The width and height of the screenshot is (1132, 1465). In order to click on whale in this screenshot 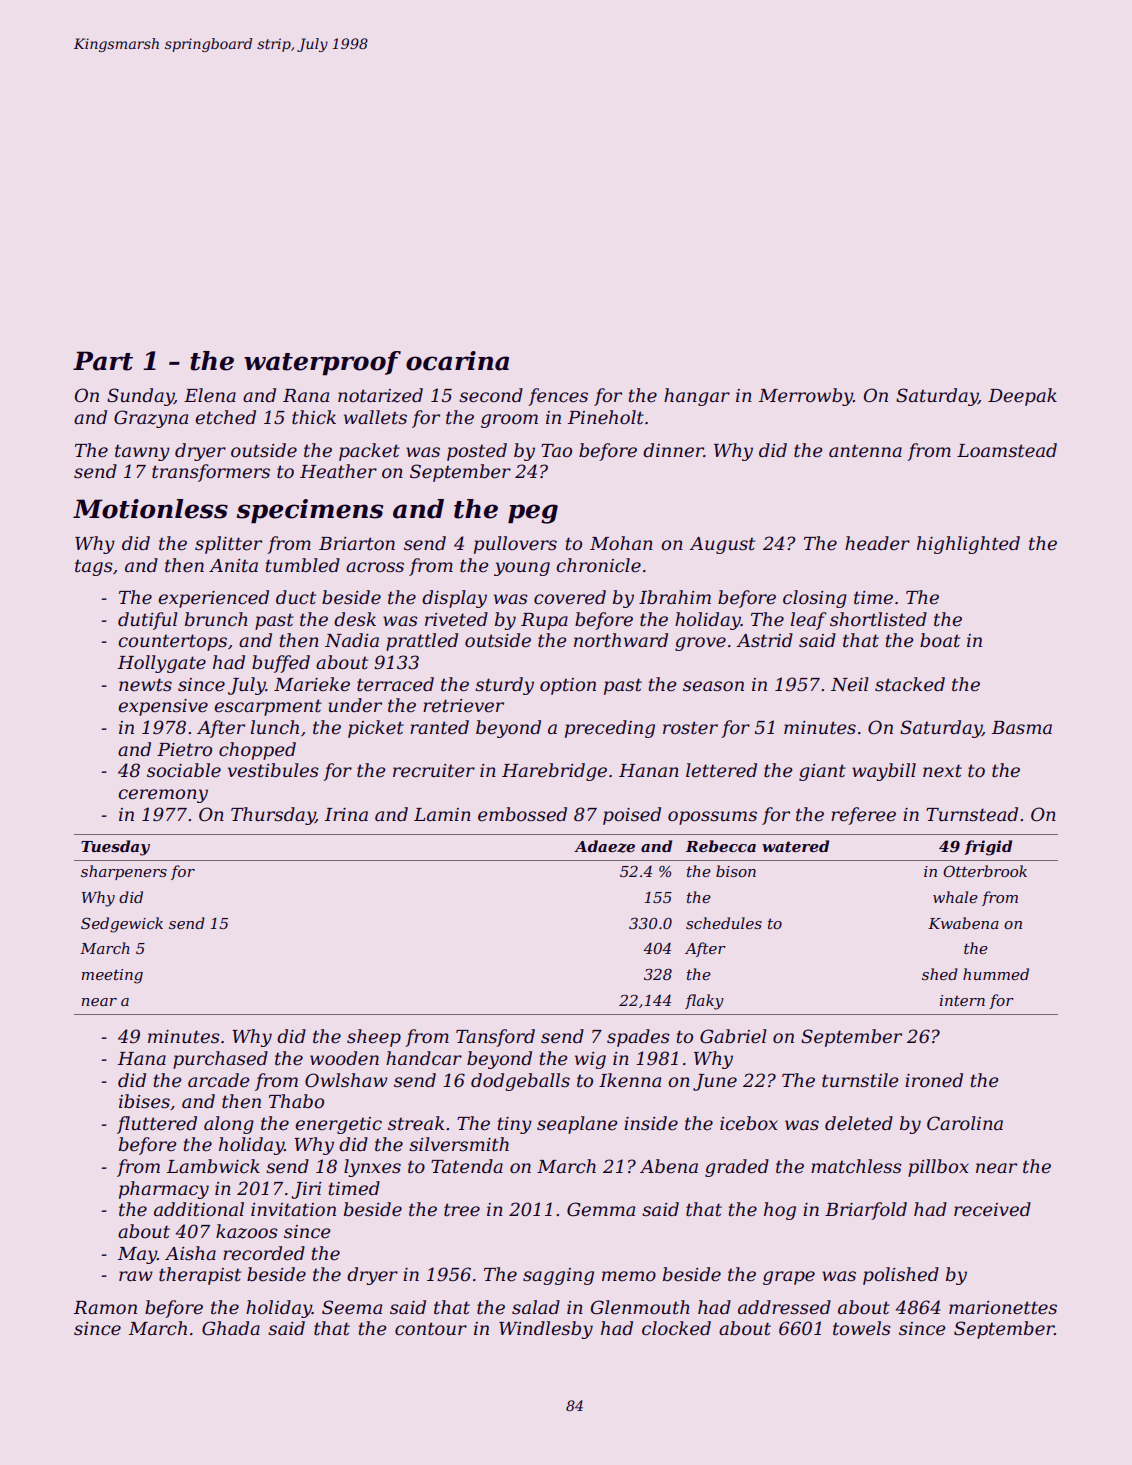, I will do `click(955, 897)`.
